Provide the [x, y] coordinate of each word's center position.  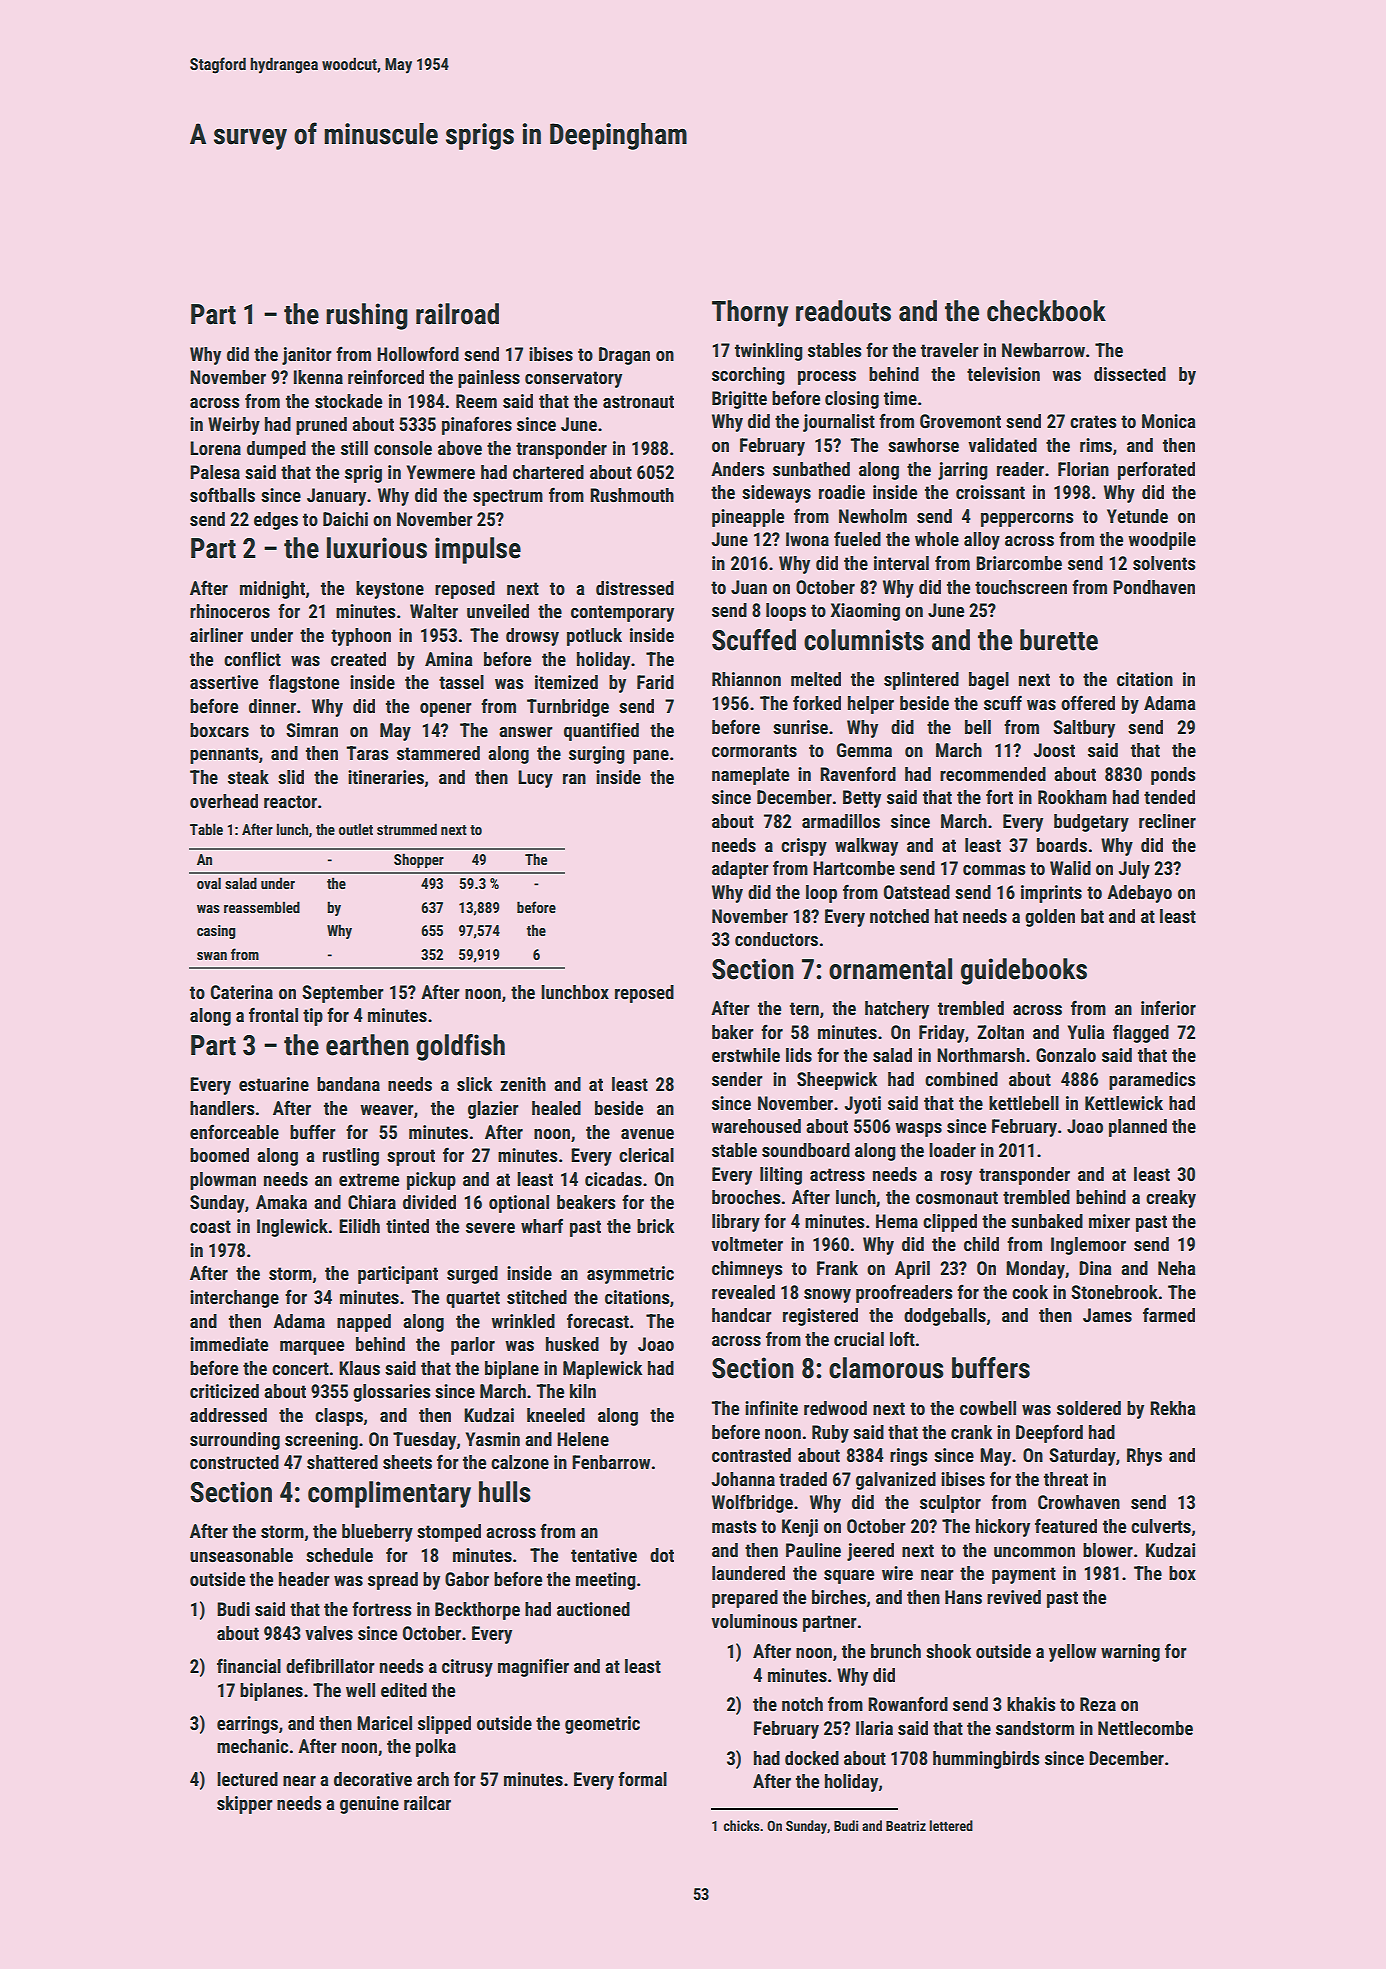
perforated [1156, 470]
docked [812, 1758]
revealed [743, 1292]
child [981, 1244]
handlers [222, 1108]
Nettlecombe [1145, 1728]
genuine [369, 1805]
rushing [367, 316]
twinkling [769, 352]
